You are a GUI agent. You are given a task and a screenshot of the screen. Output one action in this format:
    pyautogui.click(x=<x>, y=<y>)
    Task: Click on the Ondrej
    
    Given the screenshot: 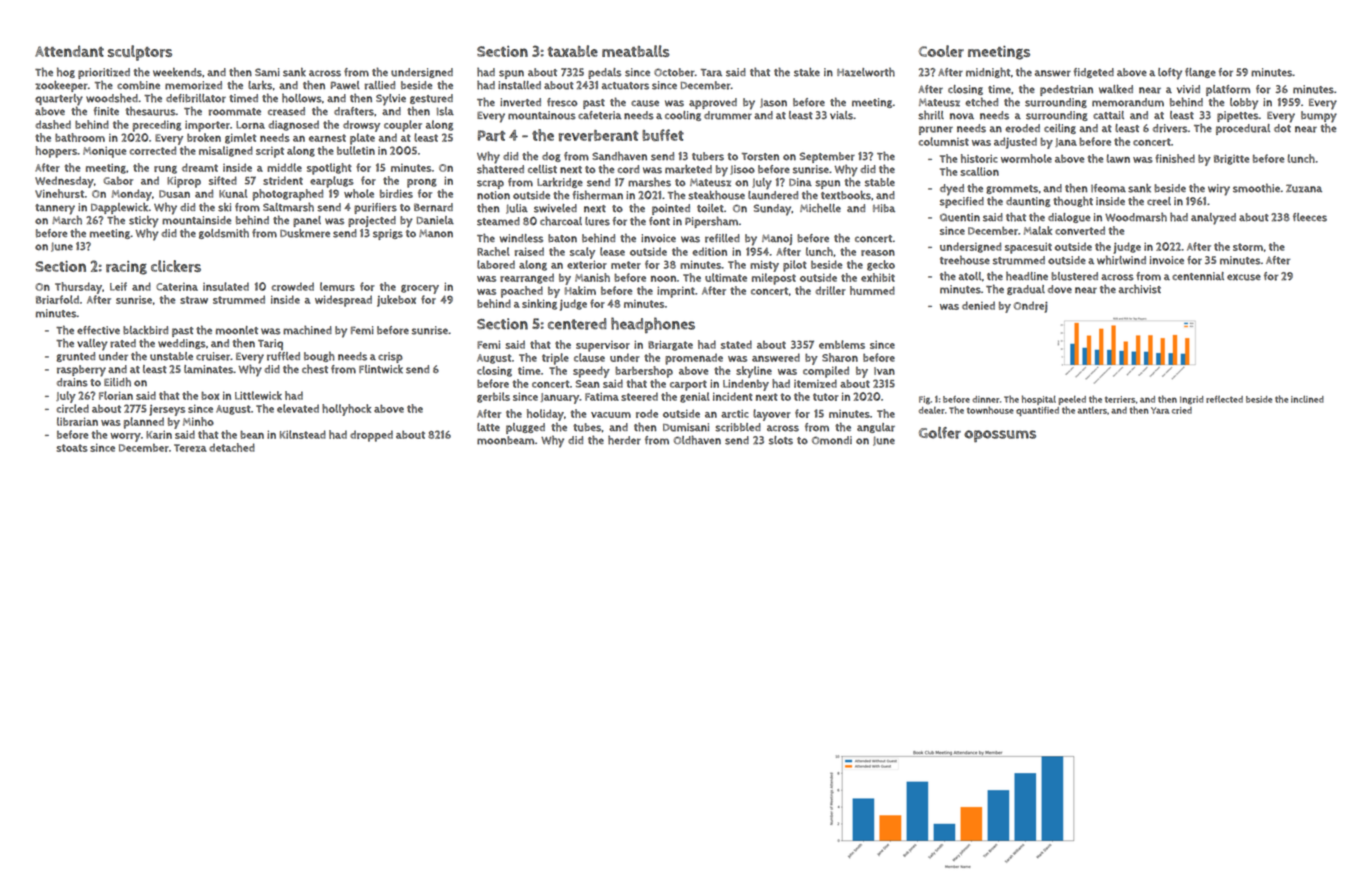 What is the action you would take?
    pyautogui.click(x=1031, y=307)
